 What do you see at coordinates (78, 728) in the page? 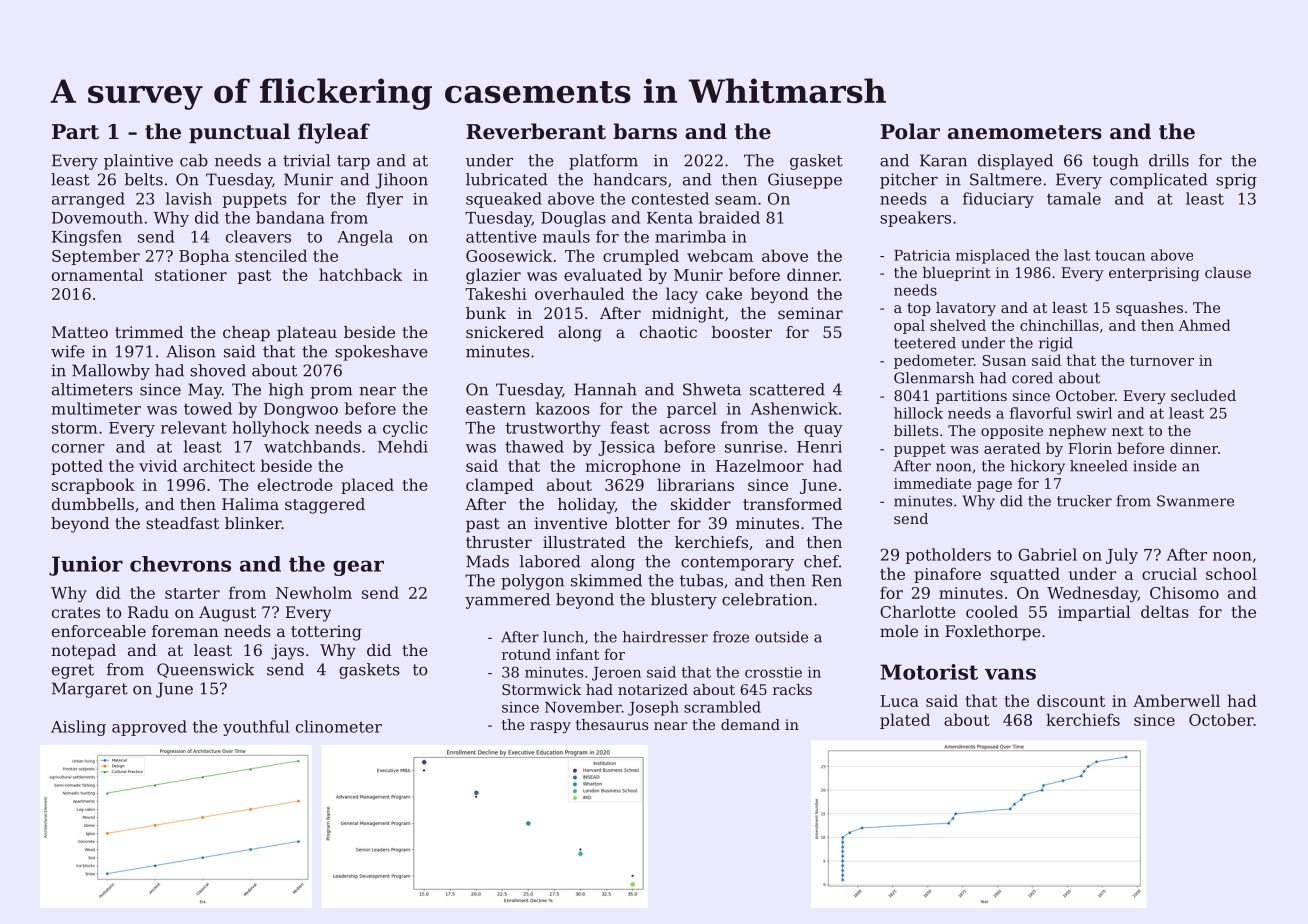
I see `Aisling` at bounding box center [78, 728].
